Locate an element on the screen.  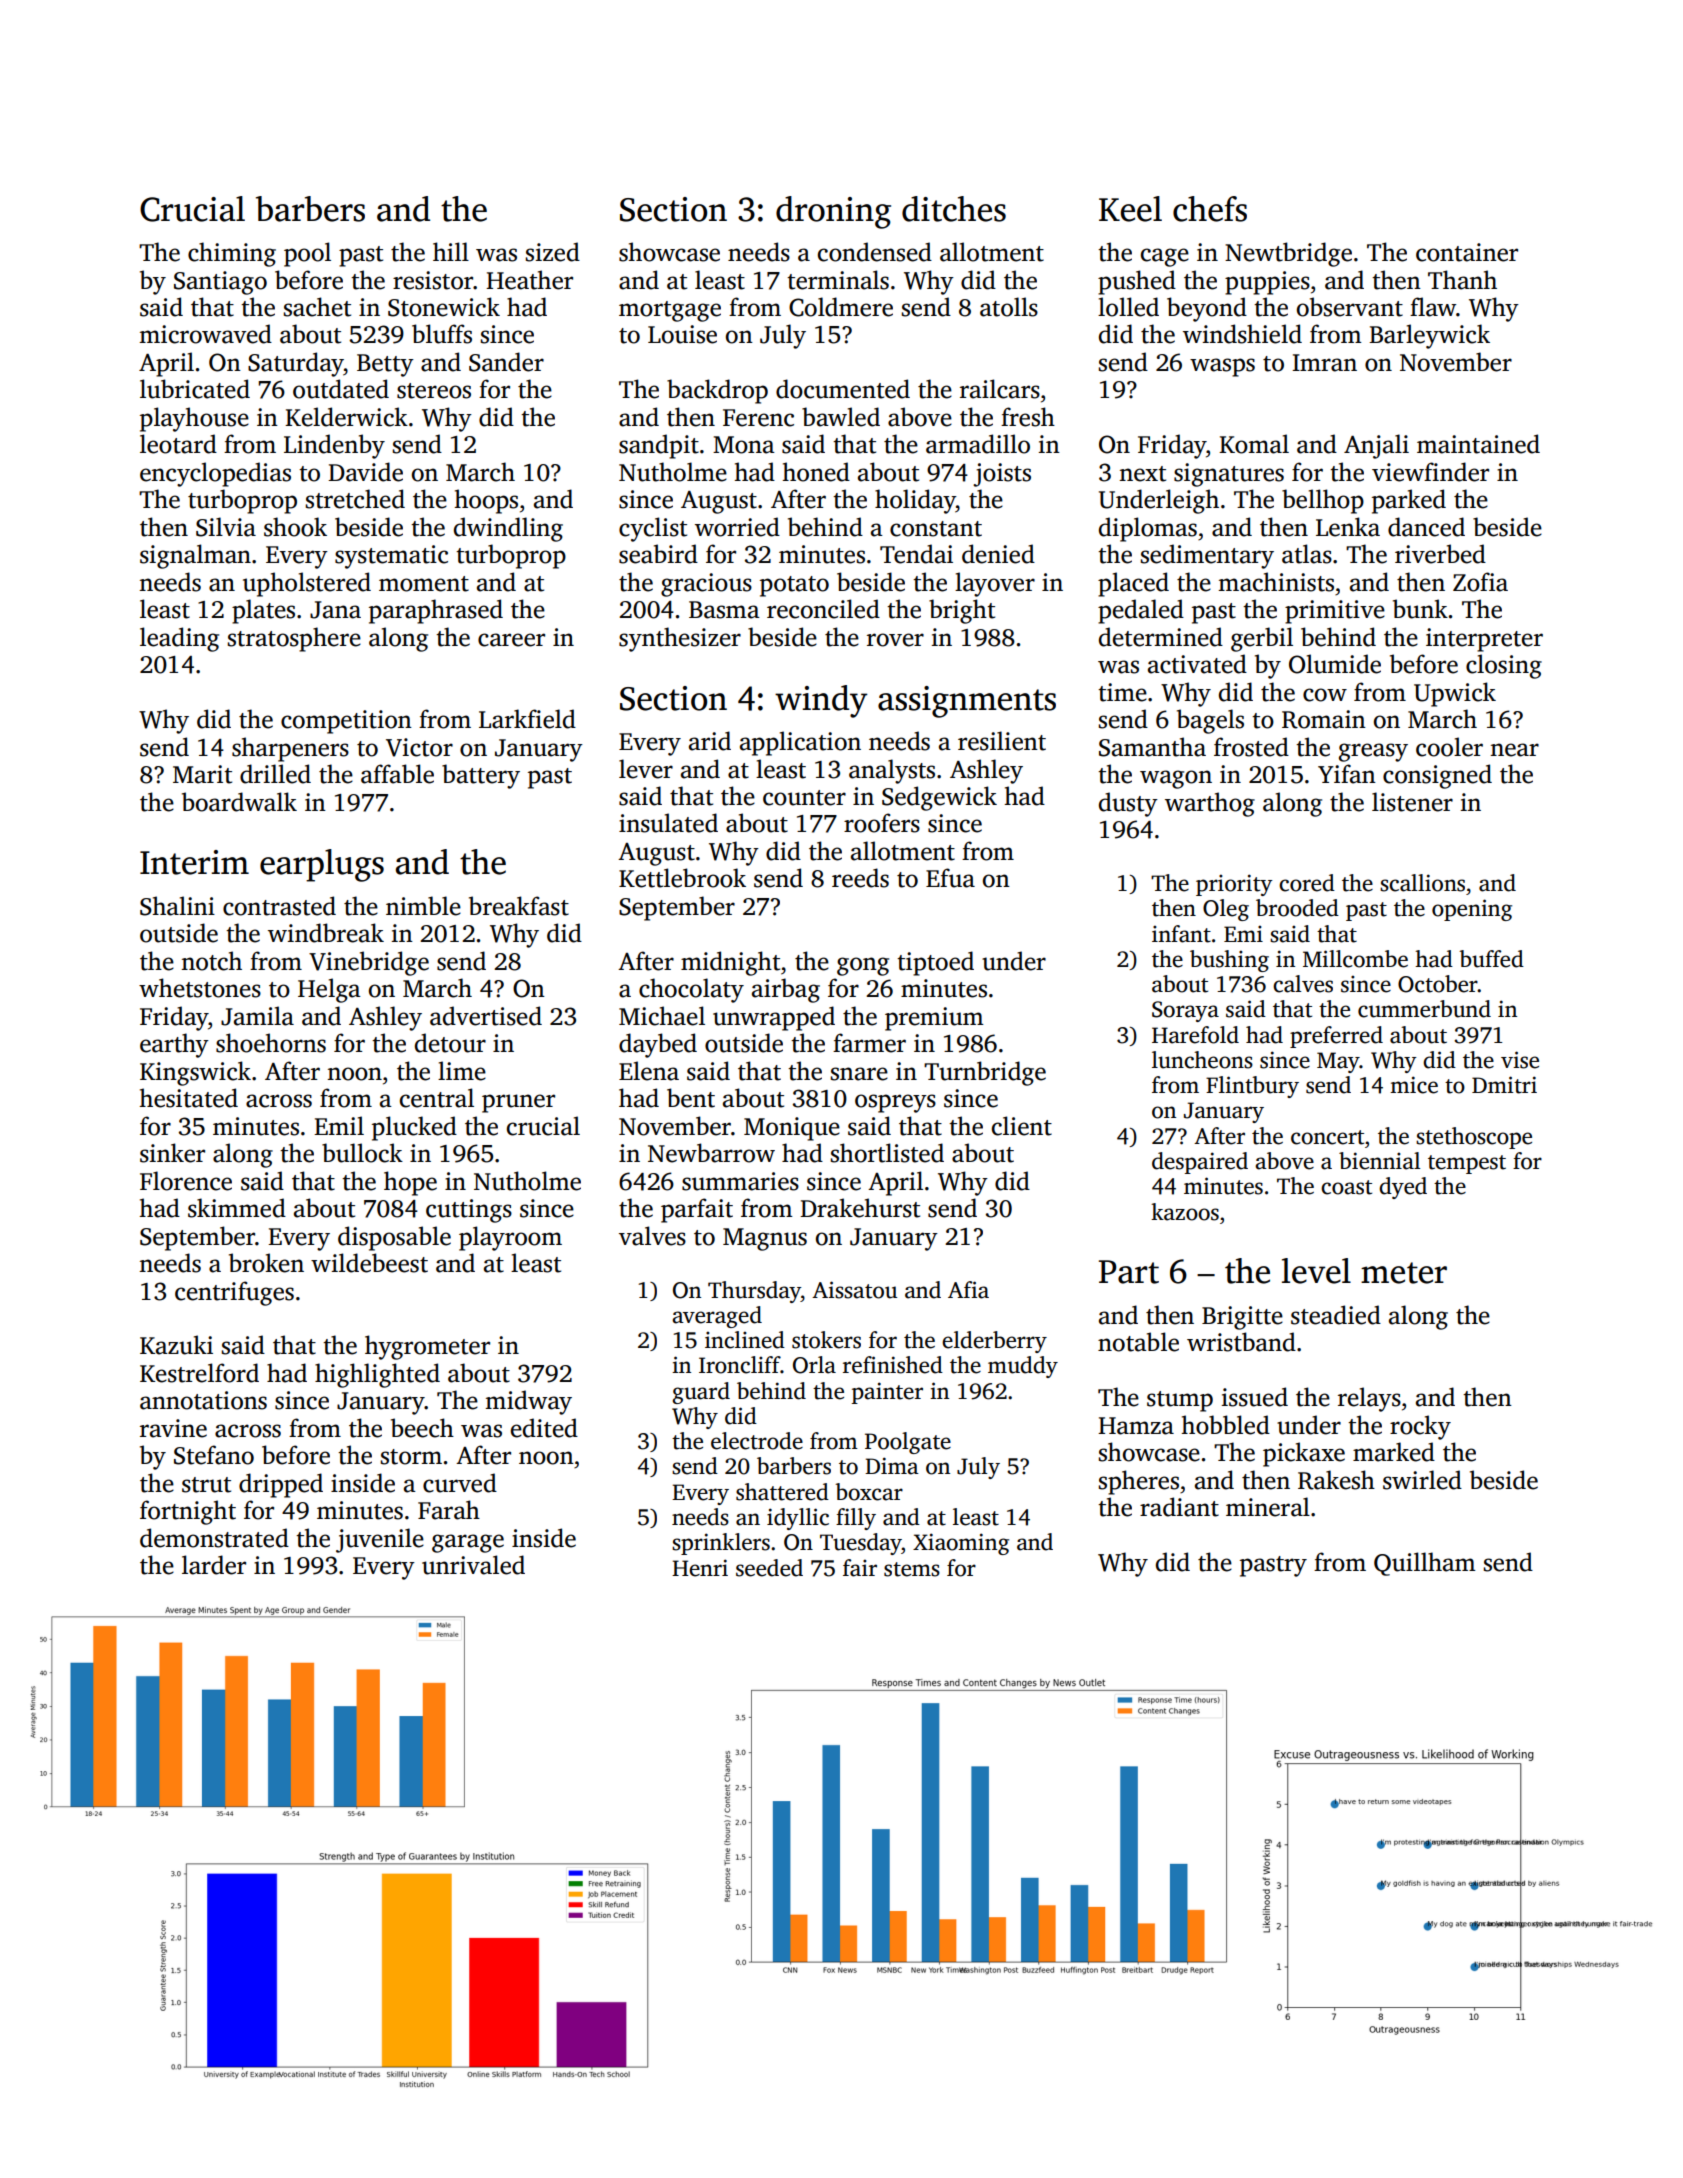
stratosphere is located at coordinates (294, 639).
